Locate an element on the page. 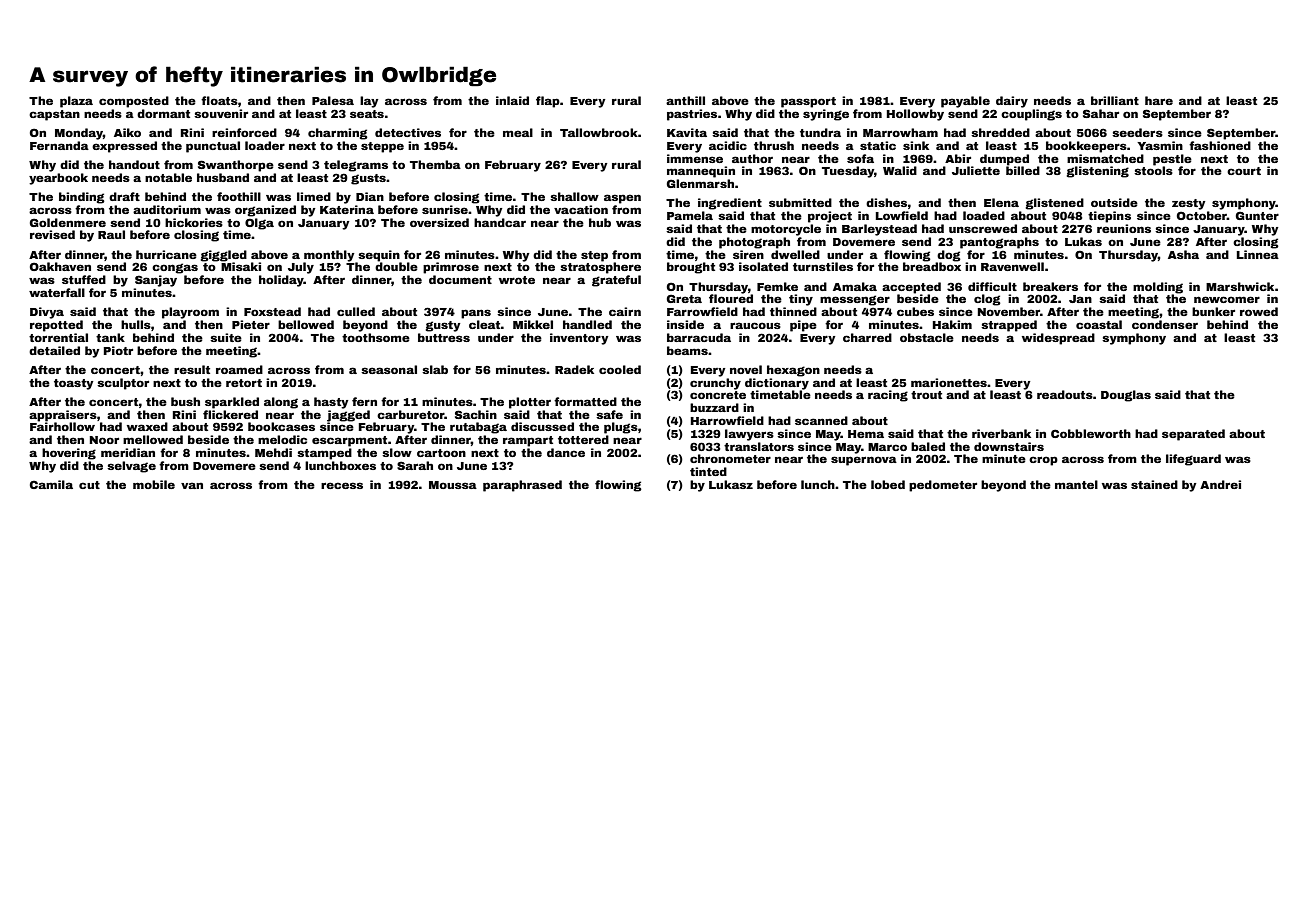  husband is located at coordinates (223, 177).
